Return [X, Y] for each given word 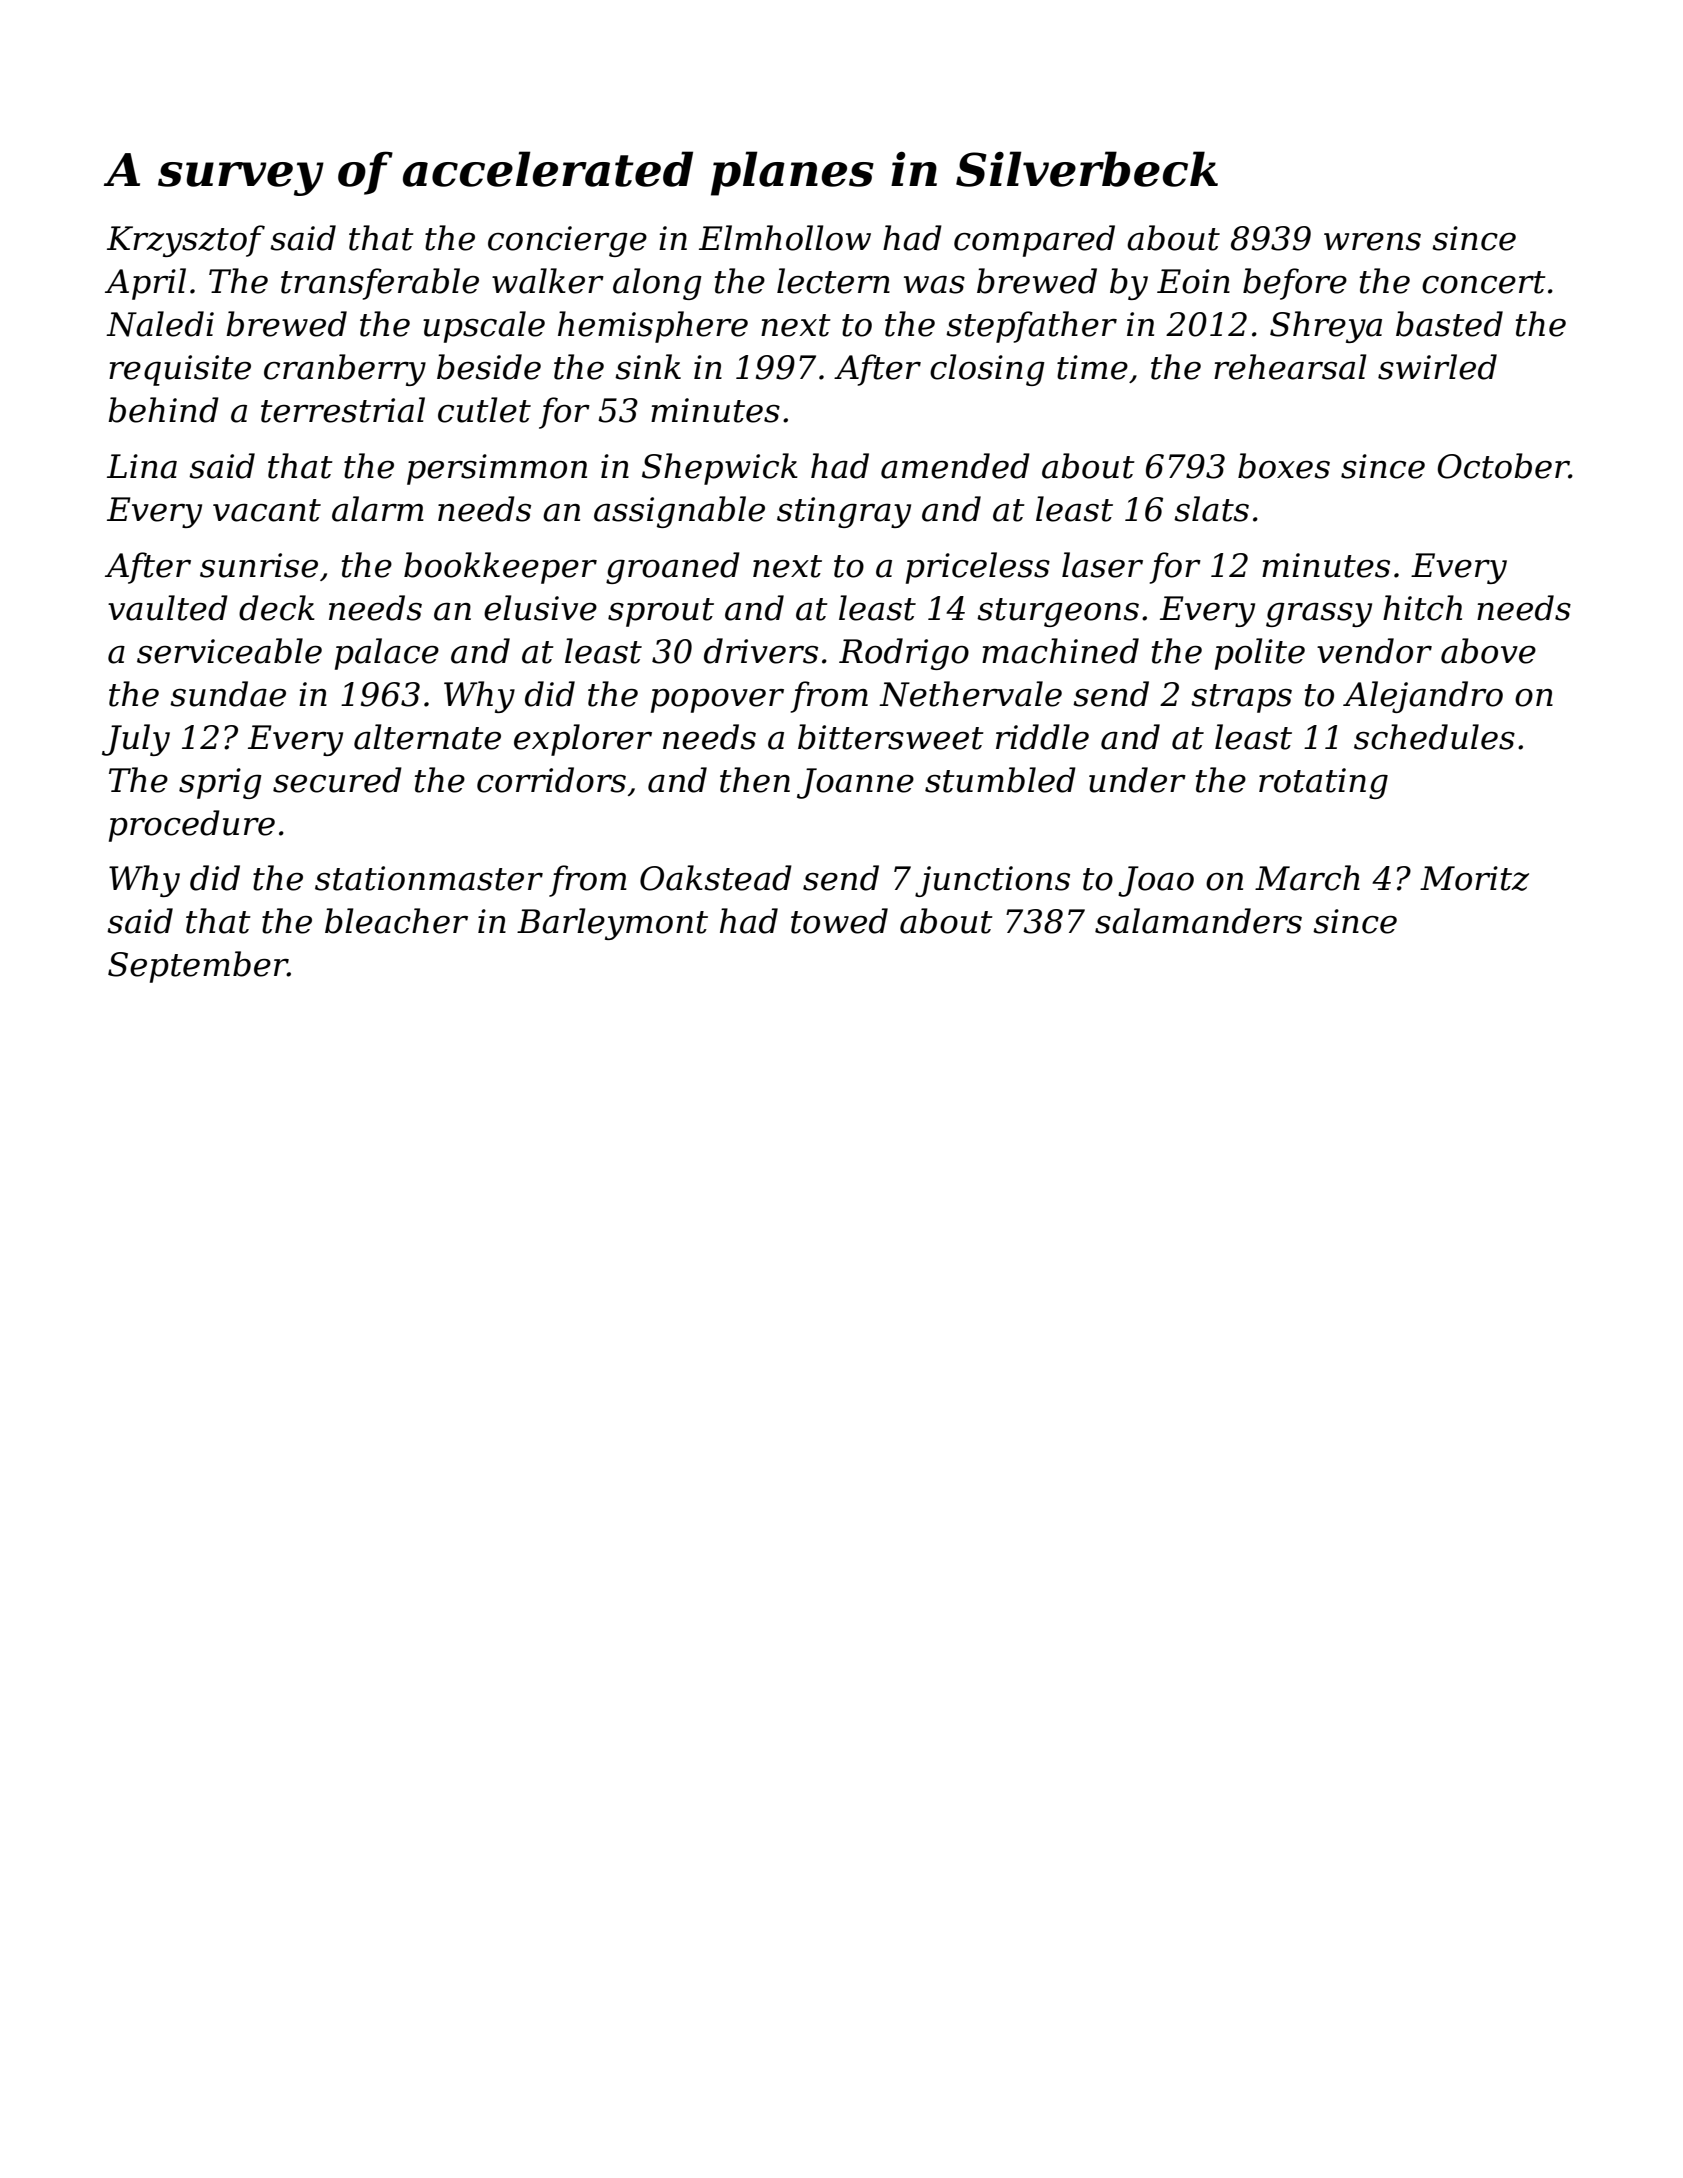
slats [1211, 509]
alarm [378, 509]
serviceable [229, 651]
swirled [1437, 367]
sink [648, 367]
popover [717, 701]
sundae [228, 694]
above [1488, 651]
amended [955, 466]
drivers [761, 651]
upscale [484, 327]
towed [839, 921]
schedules [1434, 737]
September [198, 967]
